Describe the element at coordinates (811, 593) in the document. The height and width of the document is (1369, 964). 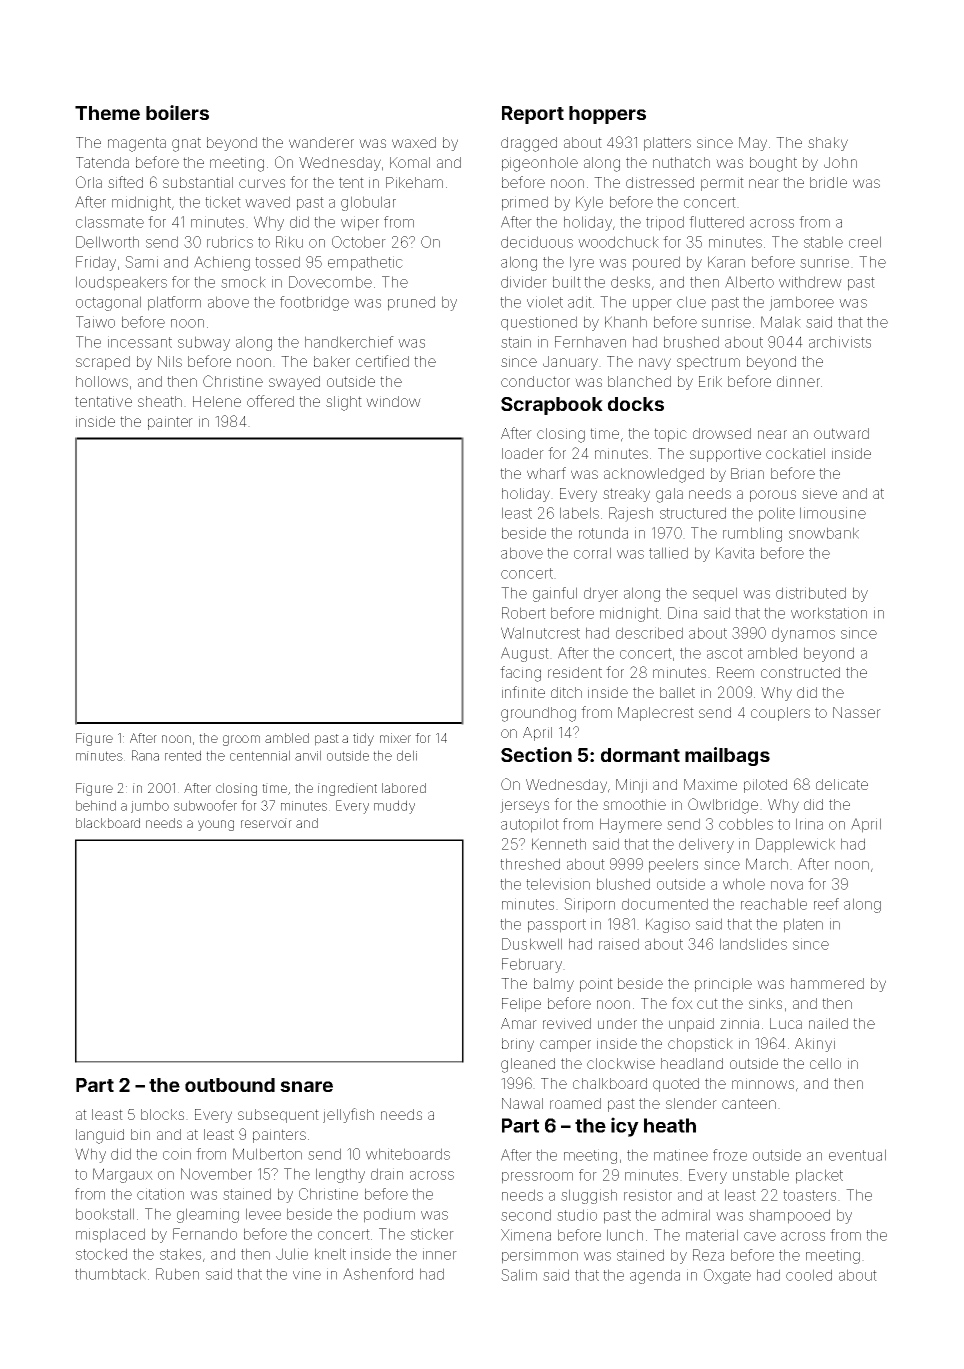
I see `distributed` at that location.
